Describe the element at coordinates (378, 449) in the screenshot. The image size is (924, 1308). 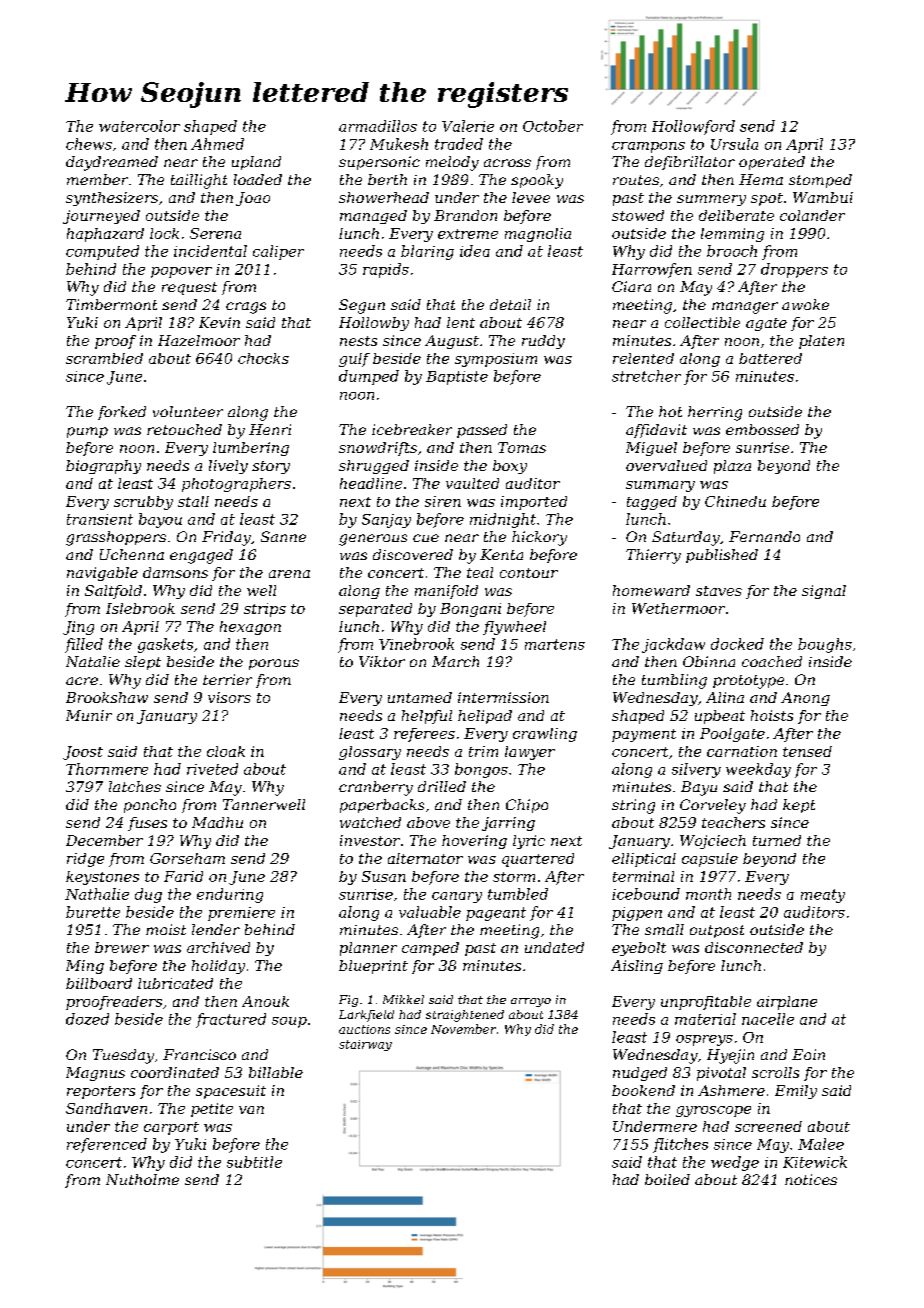
I see `snowdrifts` at that location.
